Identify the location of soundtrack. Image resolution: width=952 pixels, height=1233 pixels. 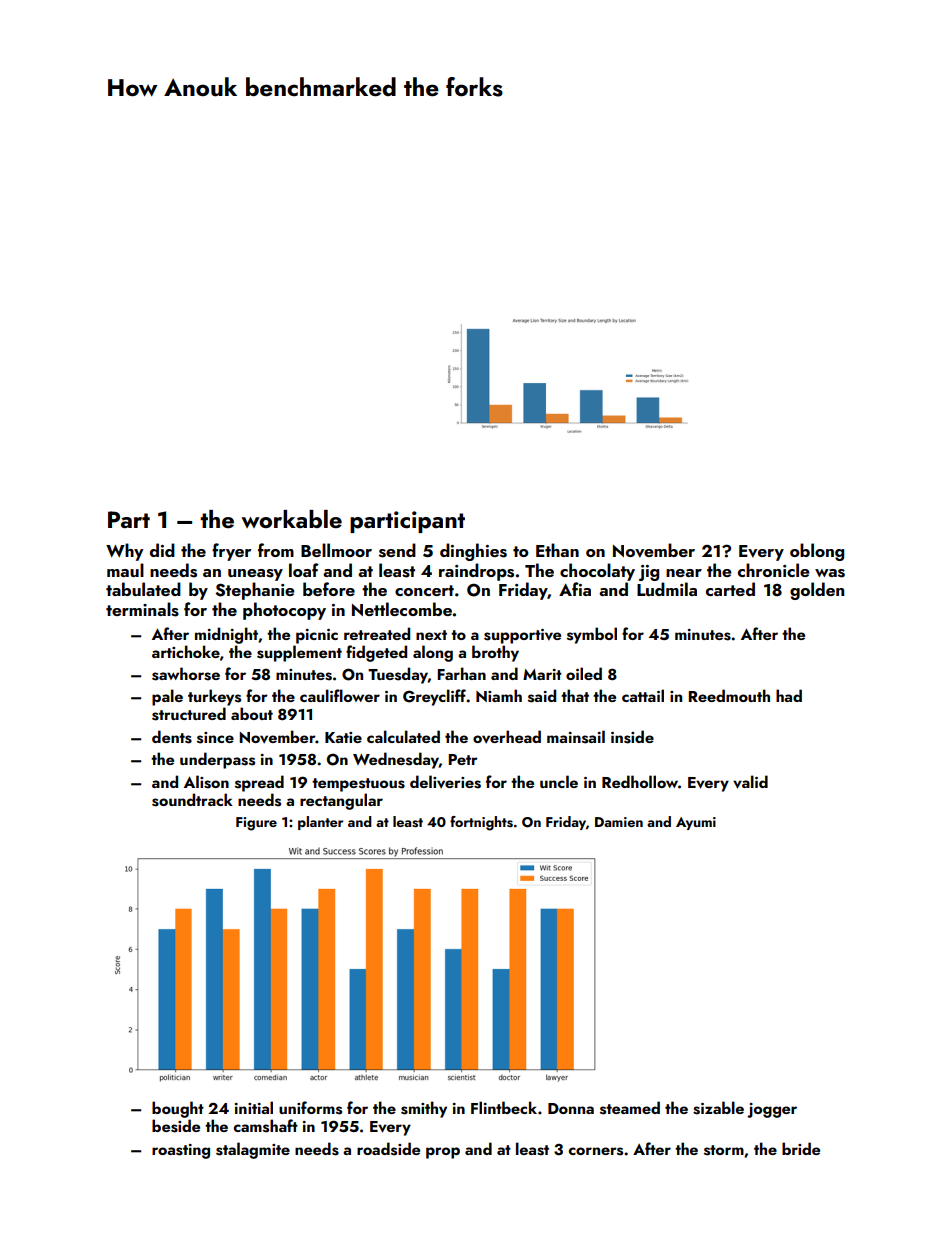
(192, 800).
